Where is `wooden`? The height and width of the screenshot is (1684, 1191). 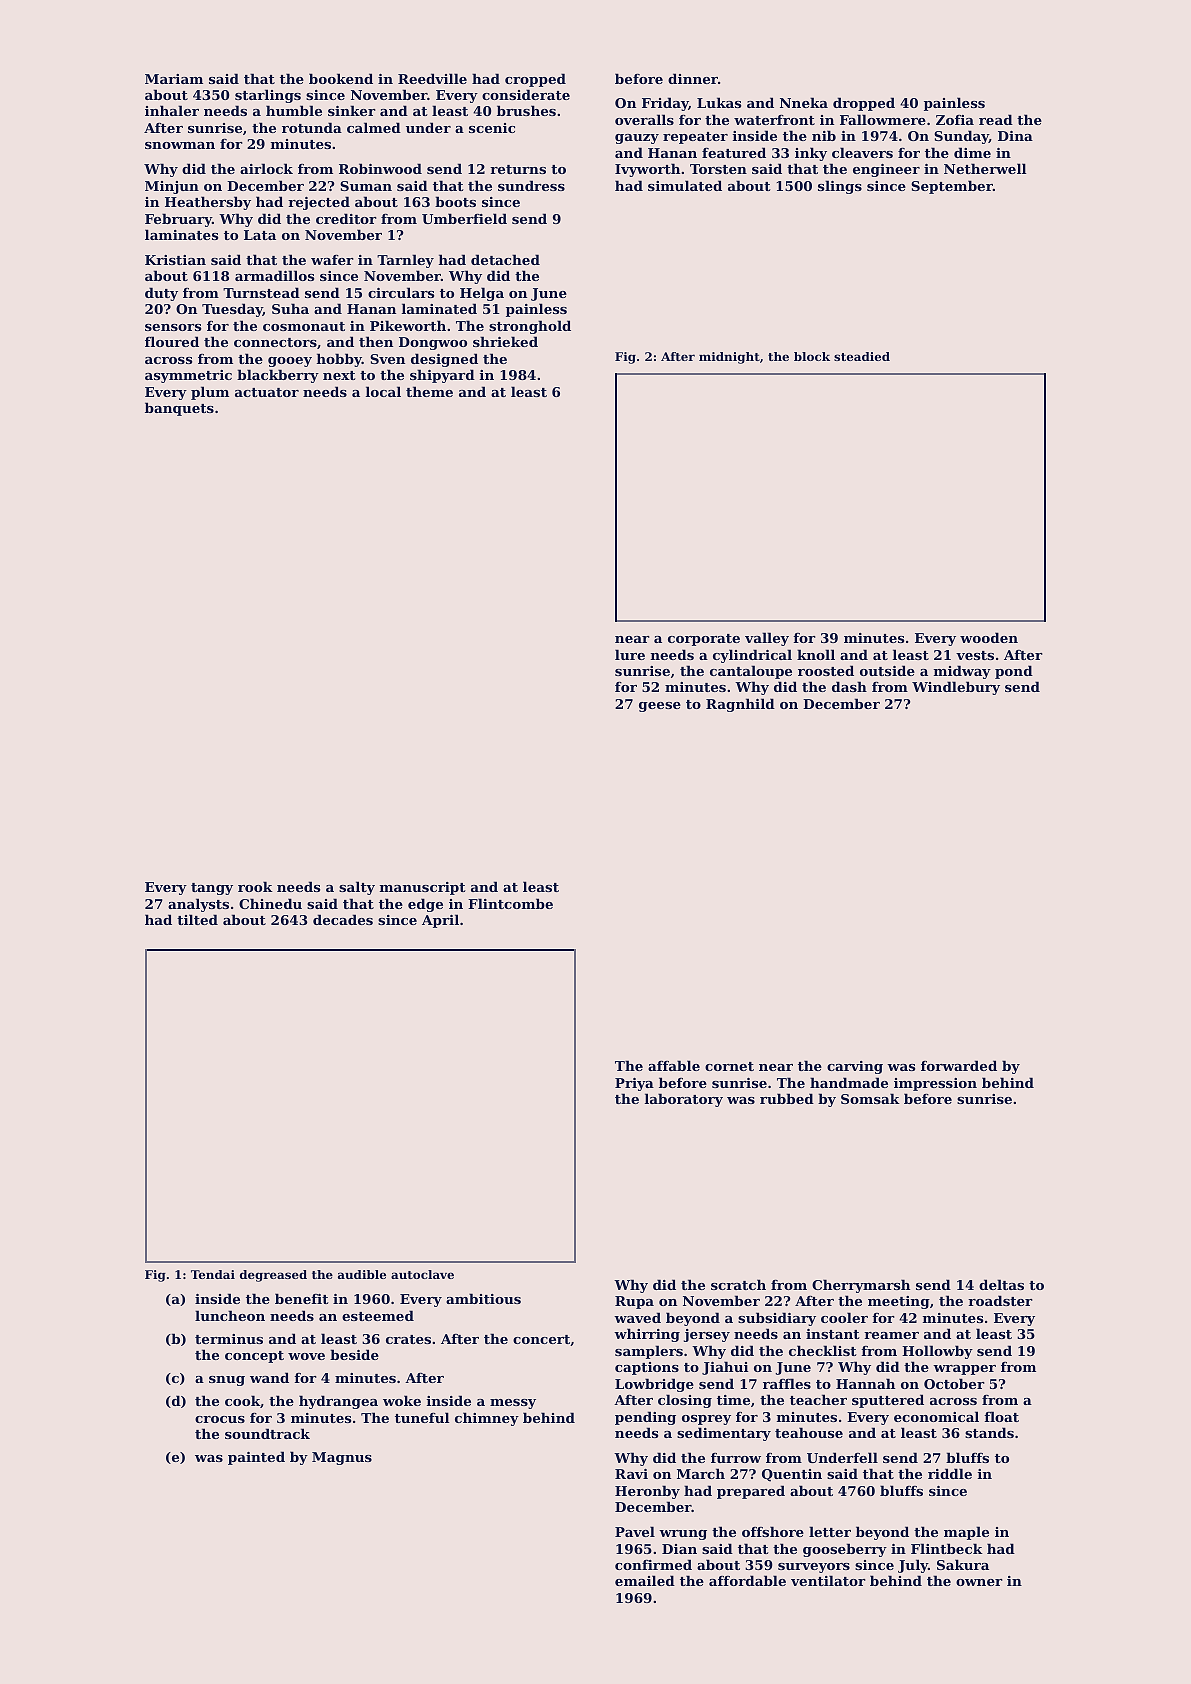
wooden is located at coordinates (989, 637).
